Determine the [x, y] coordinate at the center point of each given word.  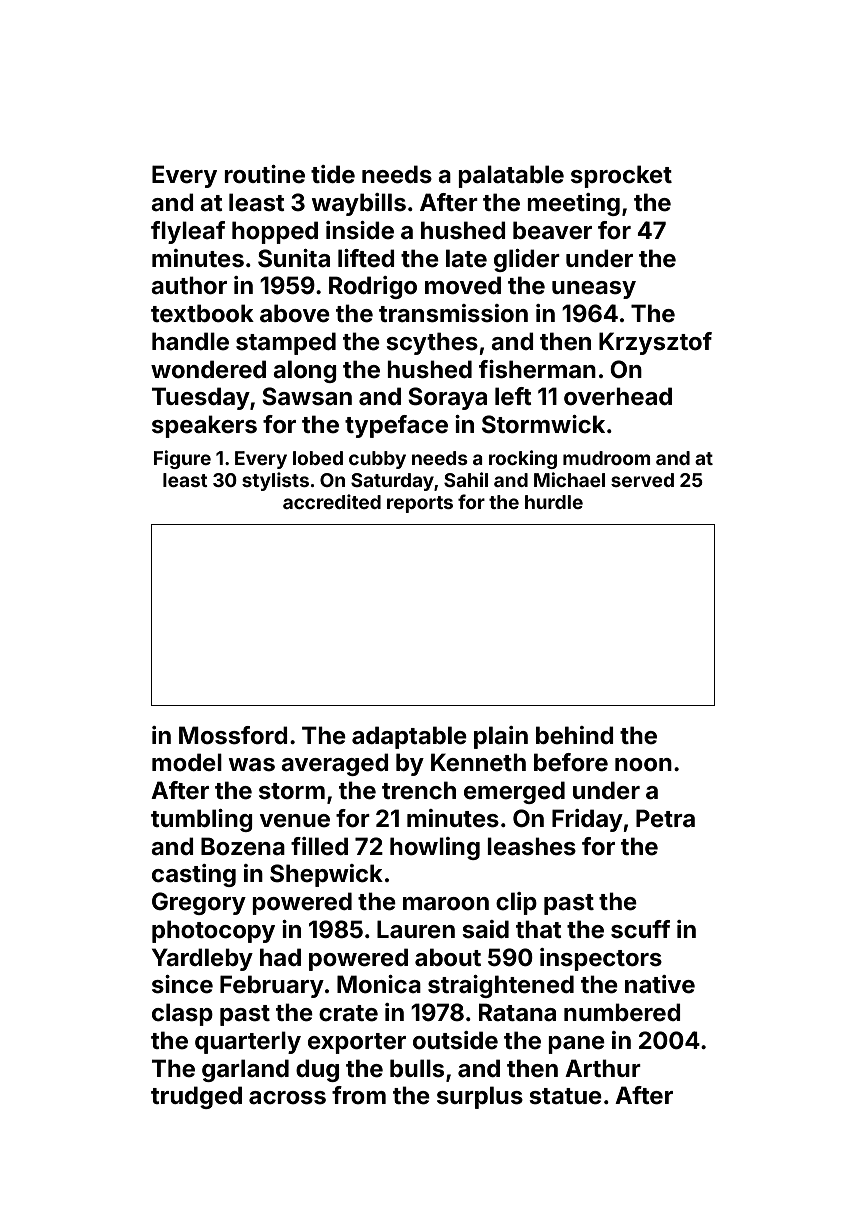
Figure [182, 459]
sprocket [621, 176]
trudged [196, 1097]
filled [319, 846]
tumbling [202, 820]
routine [264, 174]
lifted [366, 258]
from [359, 1095]
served [642, 480]
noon [643, 765]
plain [501, 737]
